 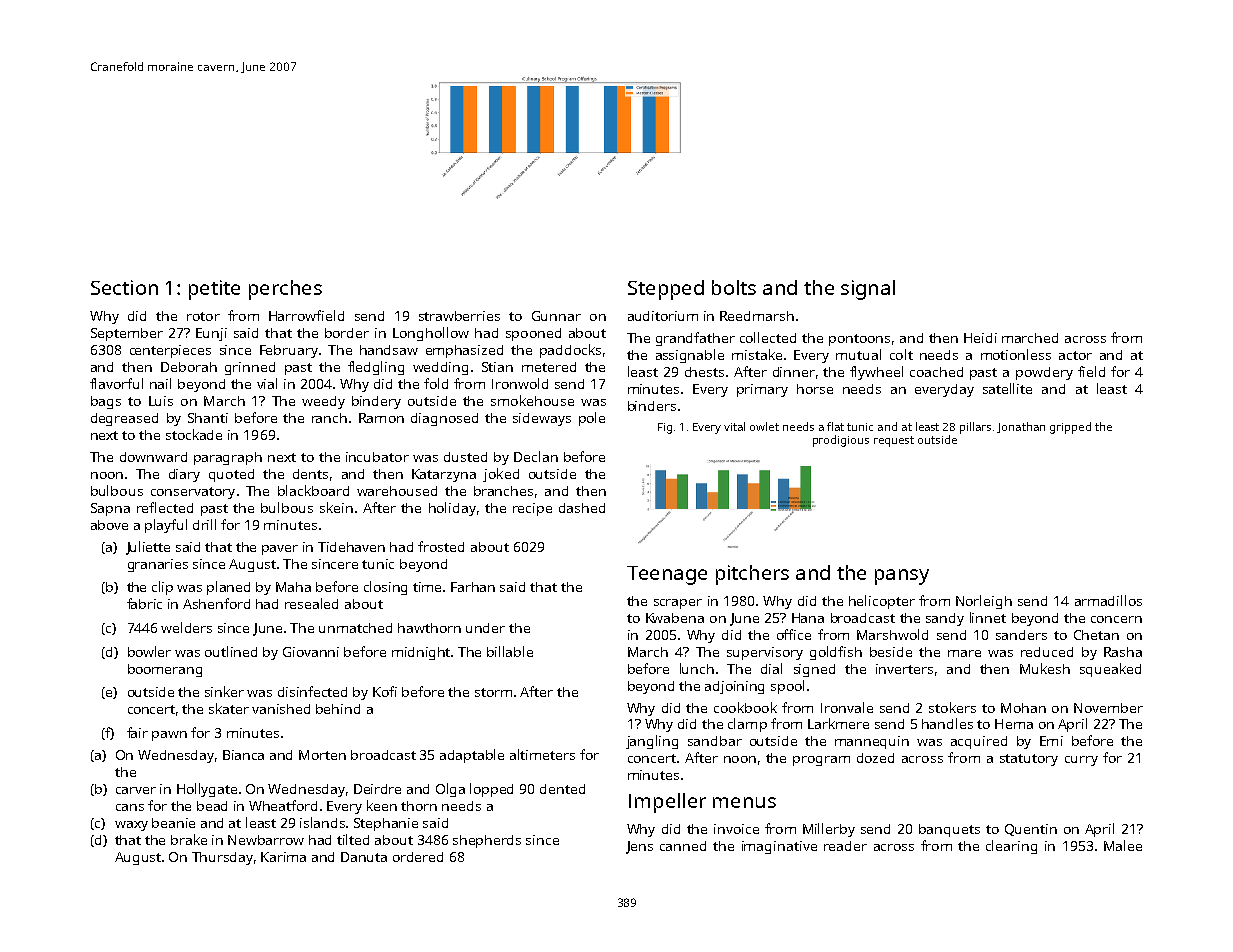 What do you see at coordinates (1070, 428) in the document?
I see `gripped` at bounding box center [1070, 428].
